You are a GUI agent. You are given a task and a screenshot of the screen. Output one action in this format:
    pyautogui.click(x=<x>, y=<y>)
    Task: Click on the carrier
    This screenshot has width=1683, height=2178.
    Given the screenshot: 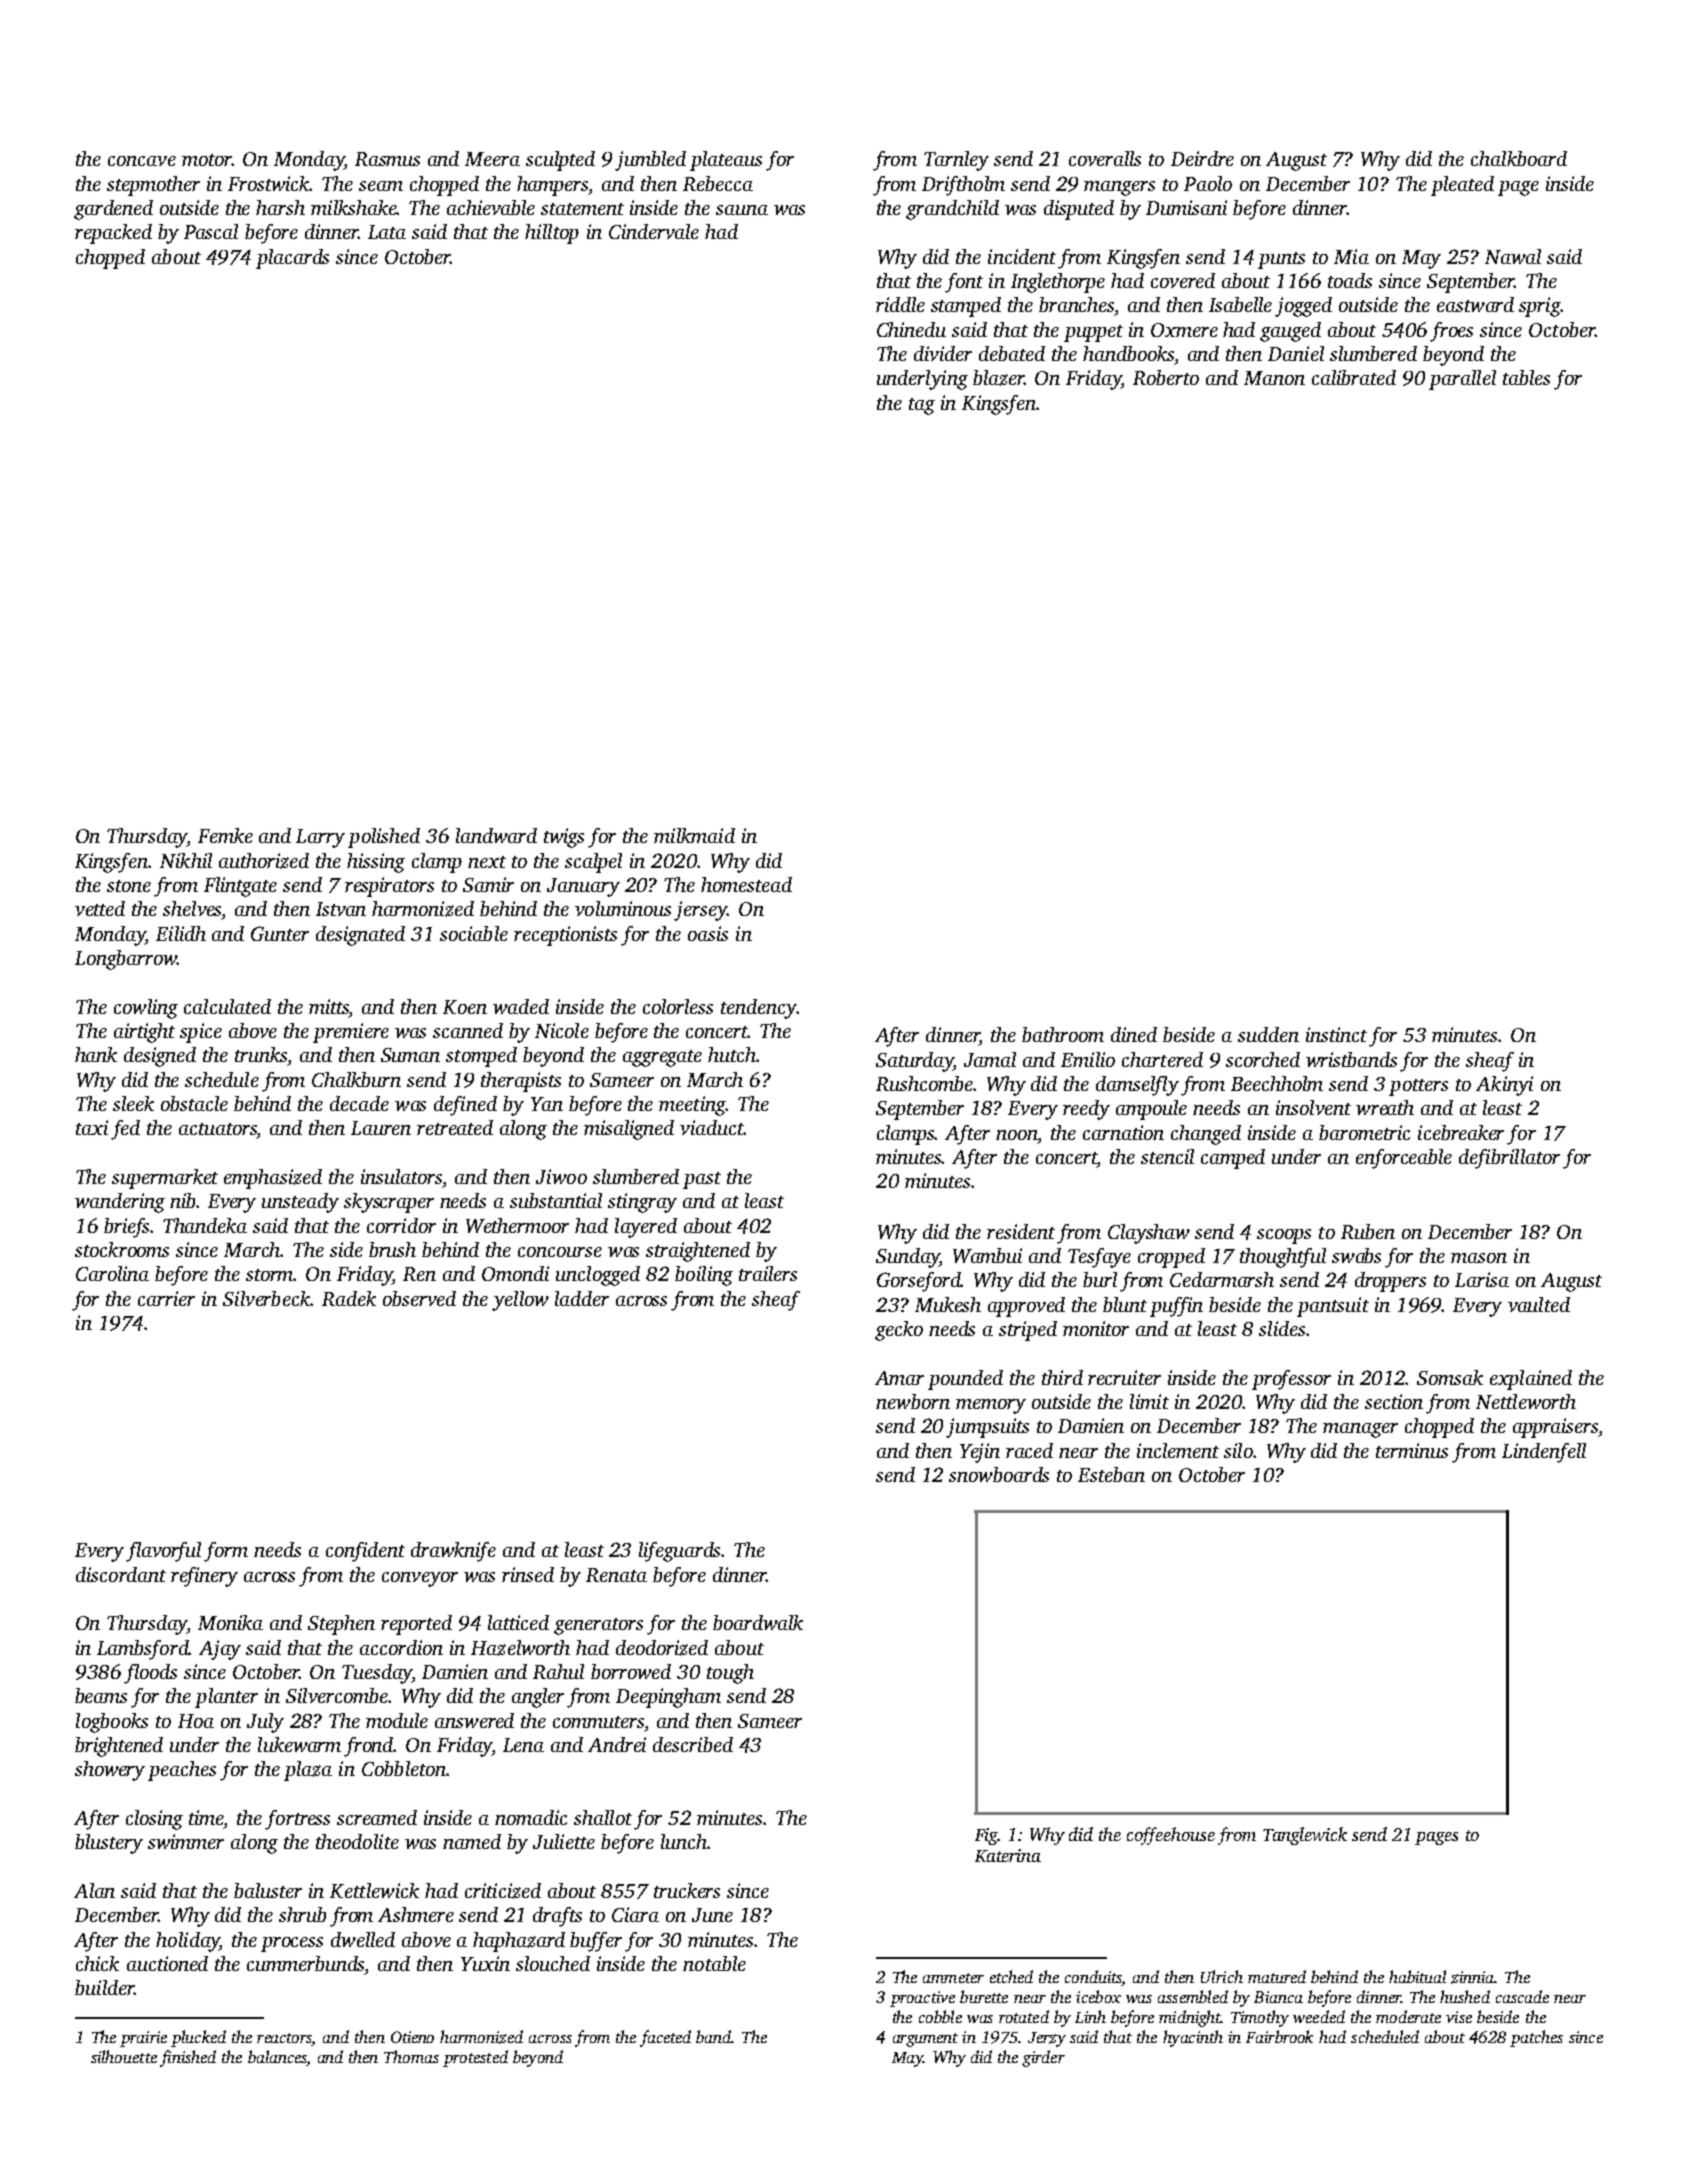 What is the action you would take?
    pyautogui.click(x=166, y=1298)
